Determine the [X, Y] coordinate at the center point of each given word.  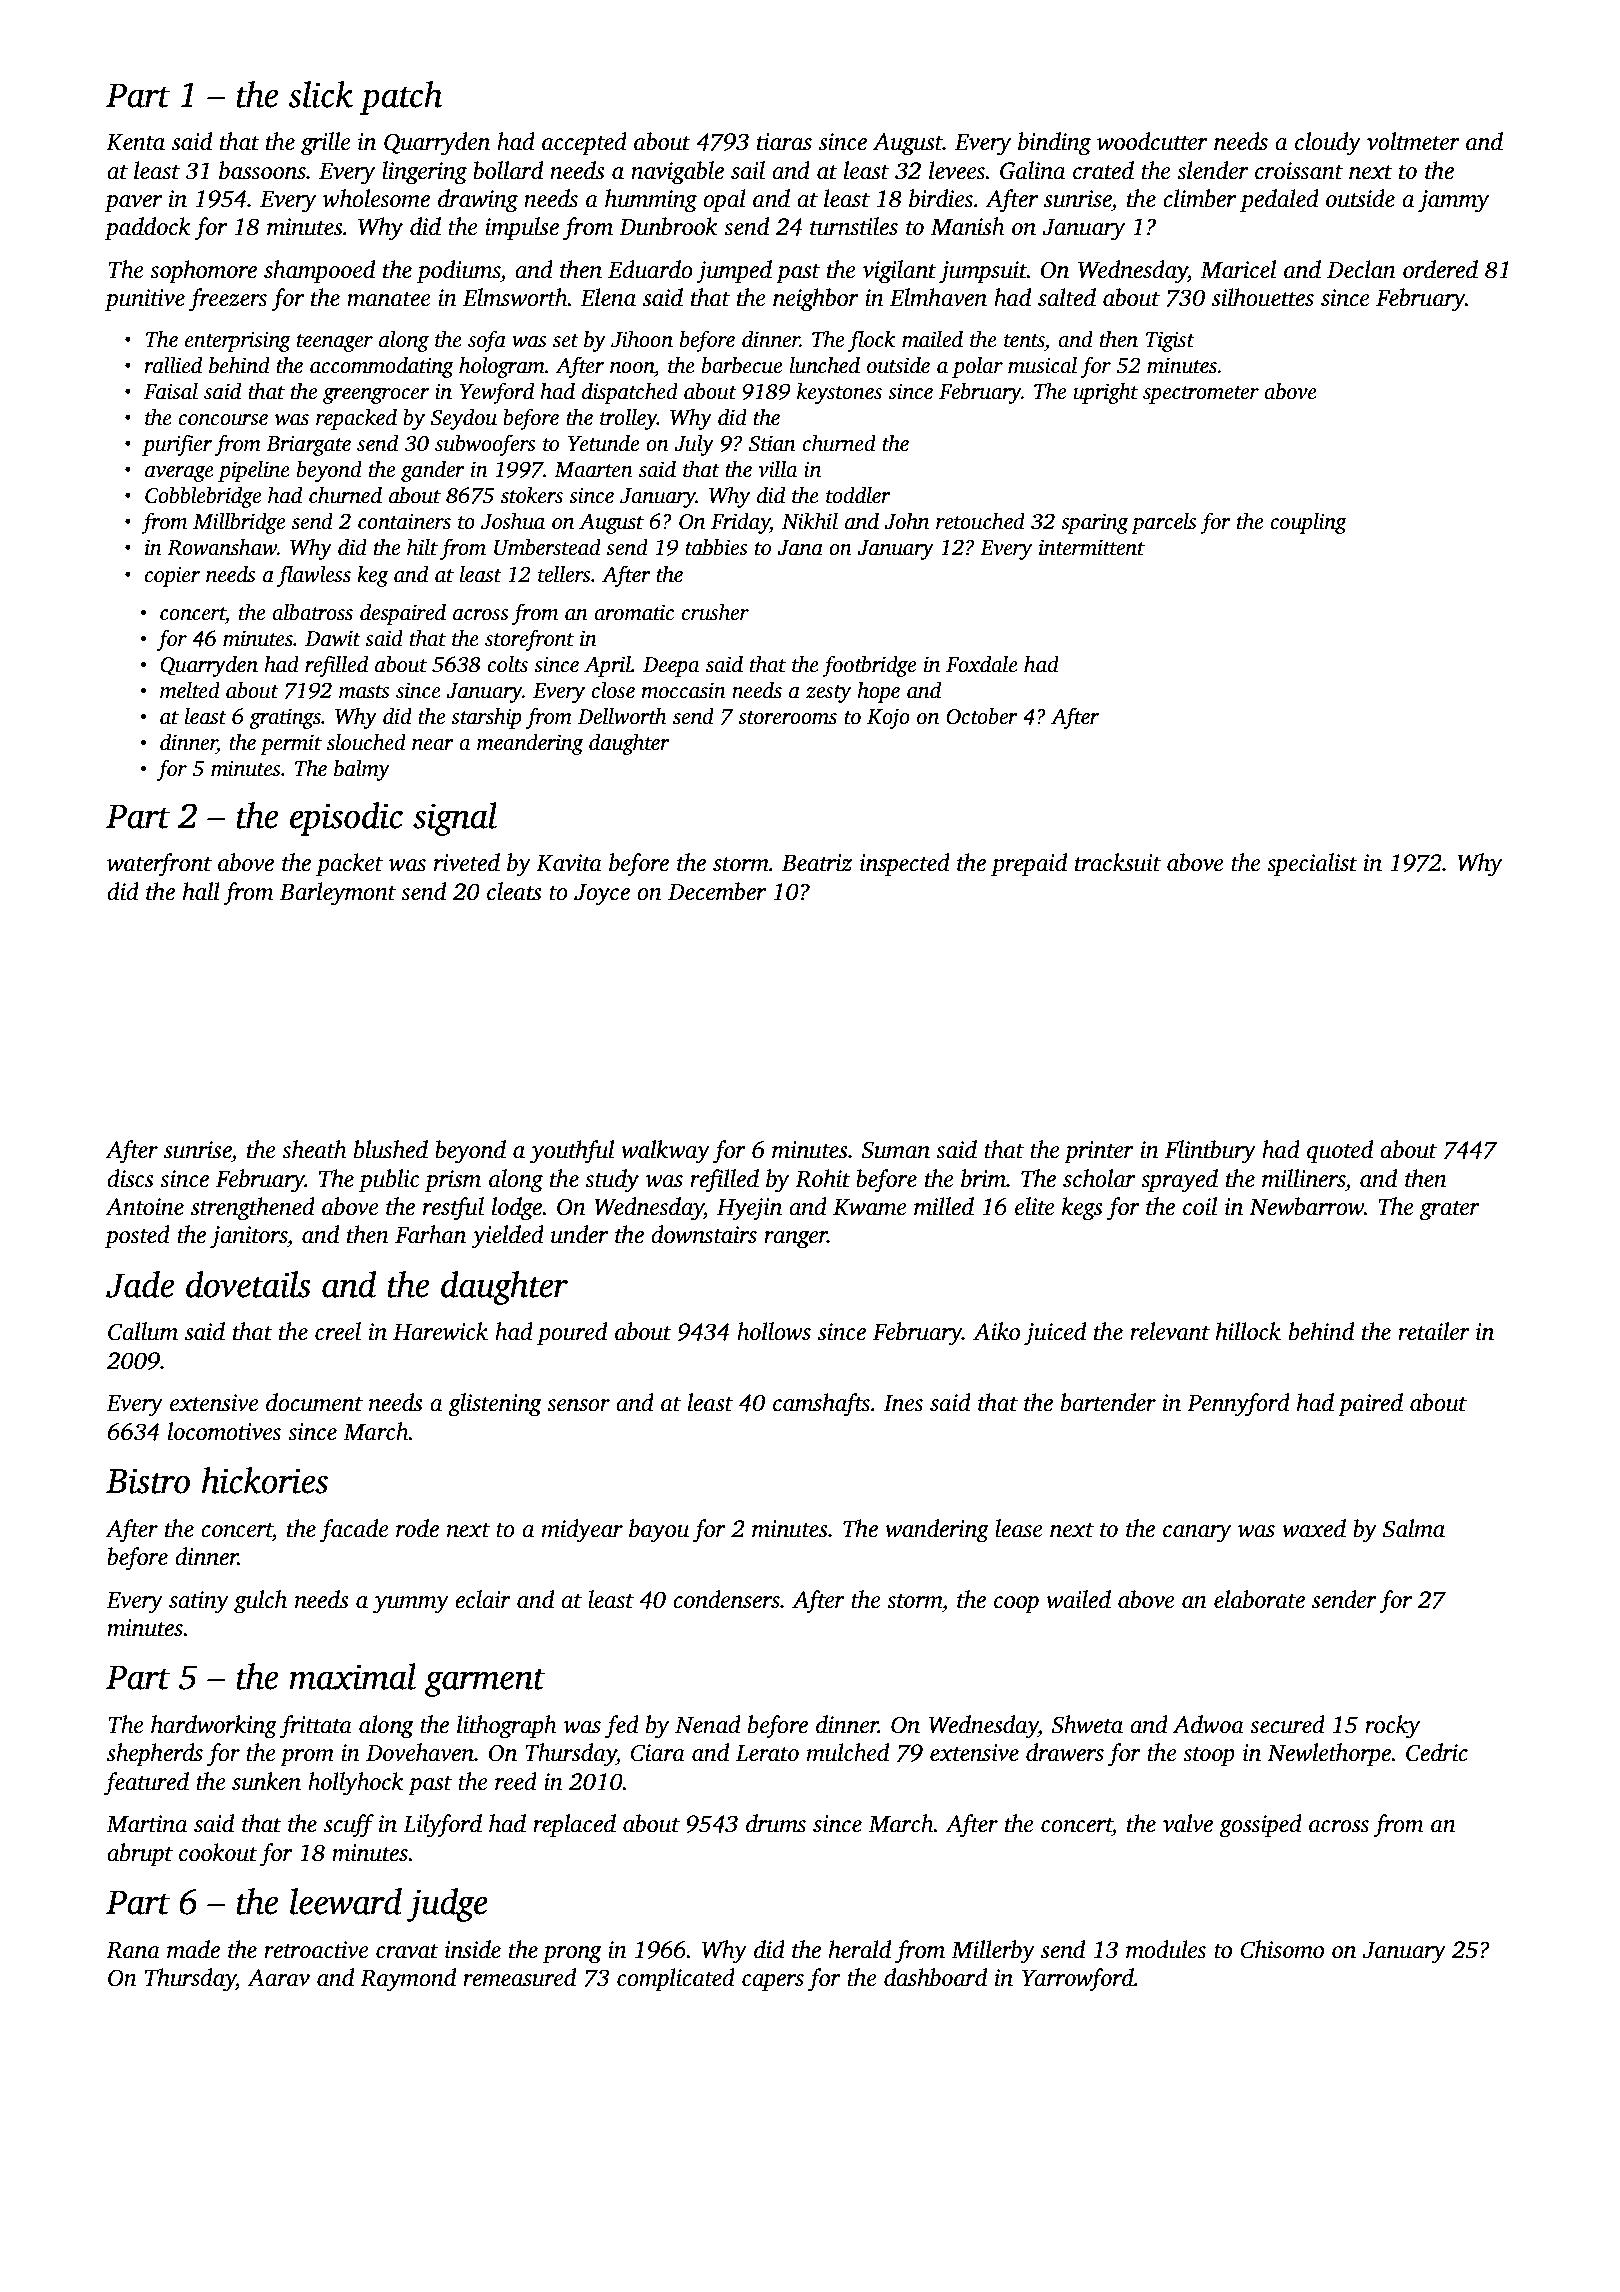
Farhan [430, 1234]
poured [572, 1333]
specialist [1312, 864]
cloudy [1328, 144]
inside [473, 1949]
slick [320, 94]
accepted [584, 143]
